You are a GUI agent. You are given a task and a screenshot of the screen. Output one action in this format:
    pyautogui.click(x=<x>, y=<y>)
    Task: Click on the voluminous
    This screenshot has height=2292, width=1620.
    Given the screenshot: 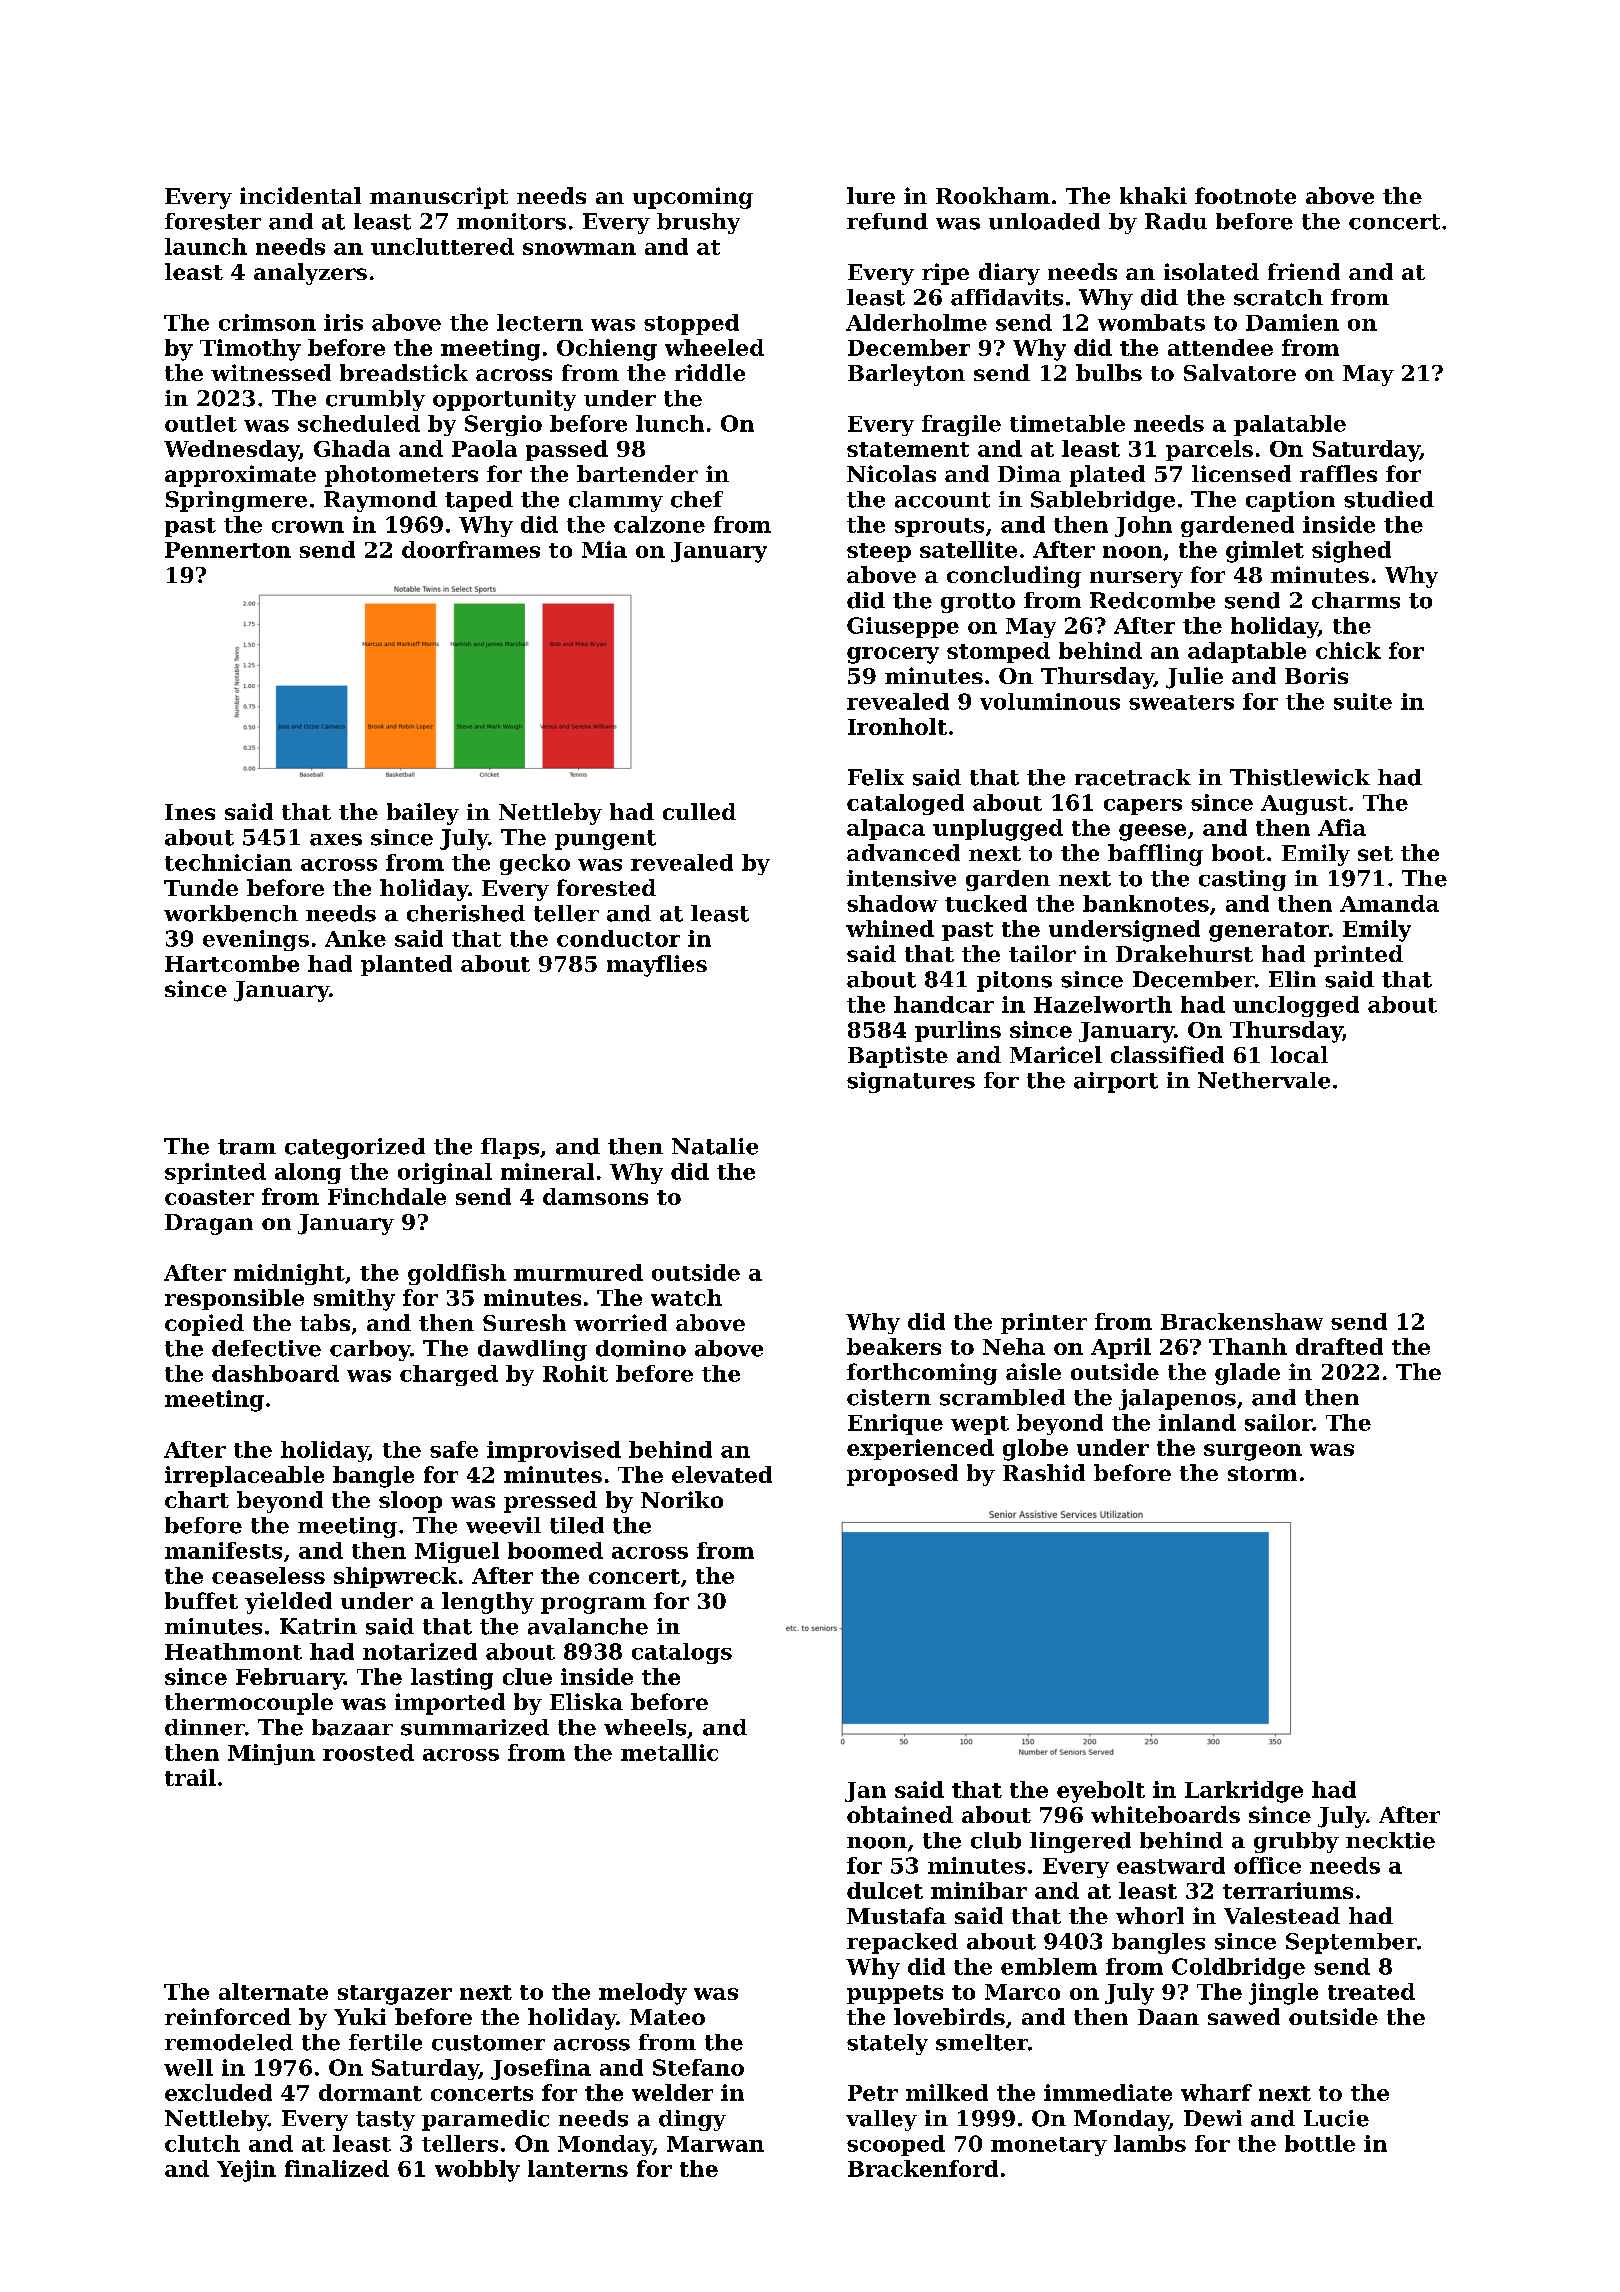 What is the action you would take?
    pyautogui.click(x=1050, y=701)
